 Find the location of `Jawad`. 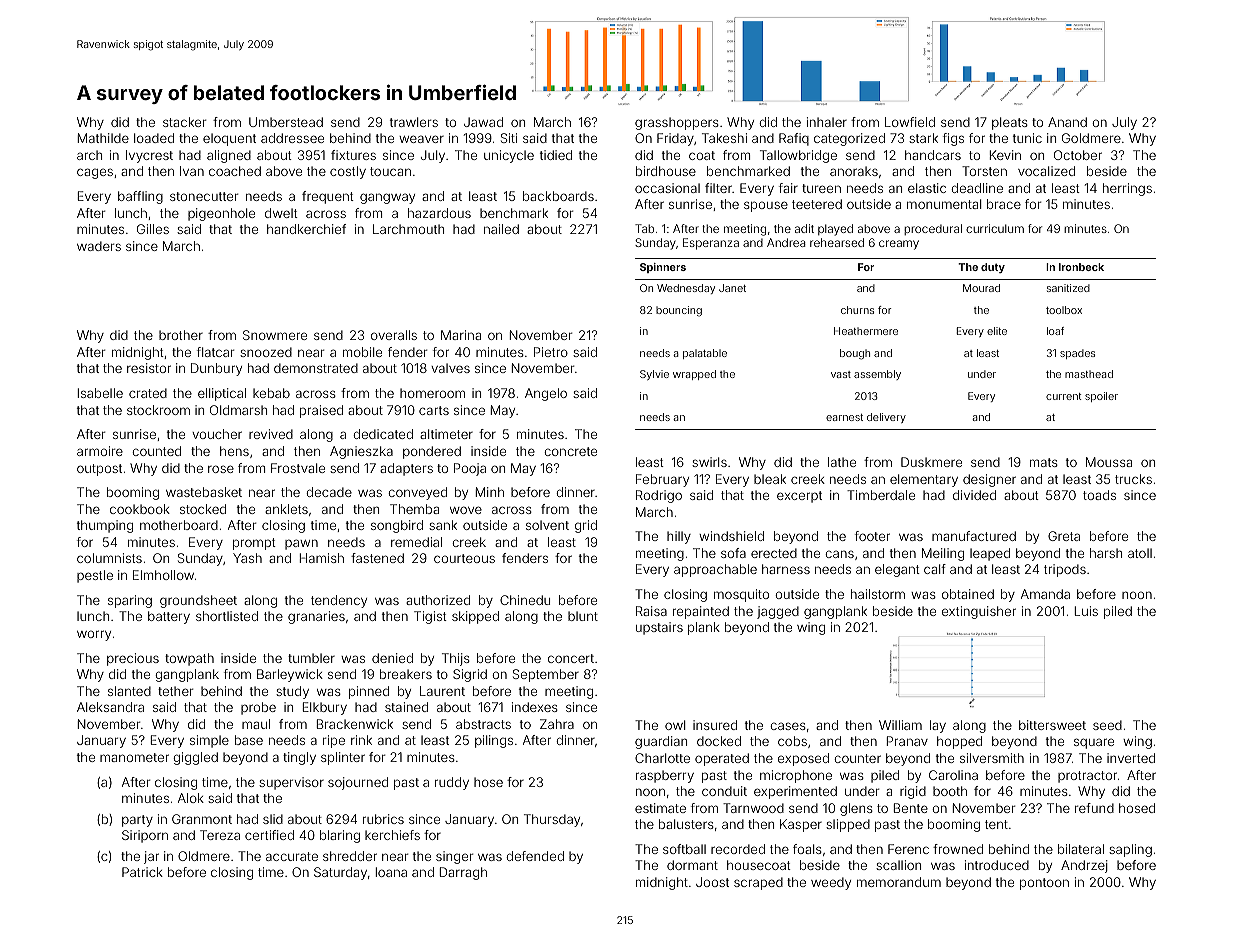

Jawad is located at coordinates (483, 122).
